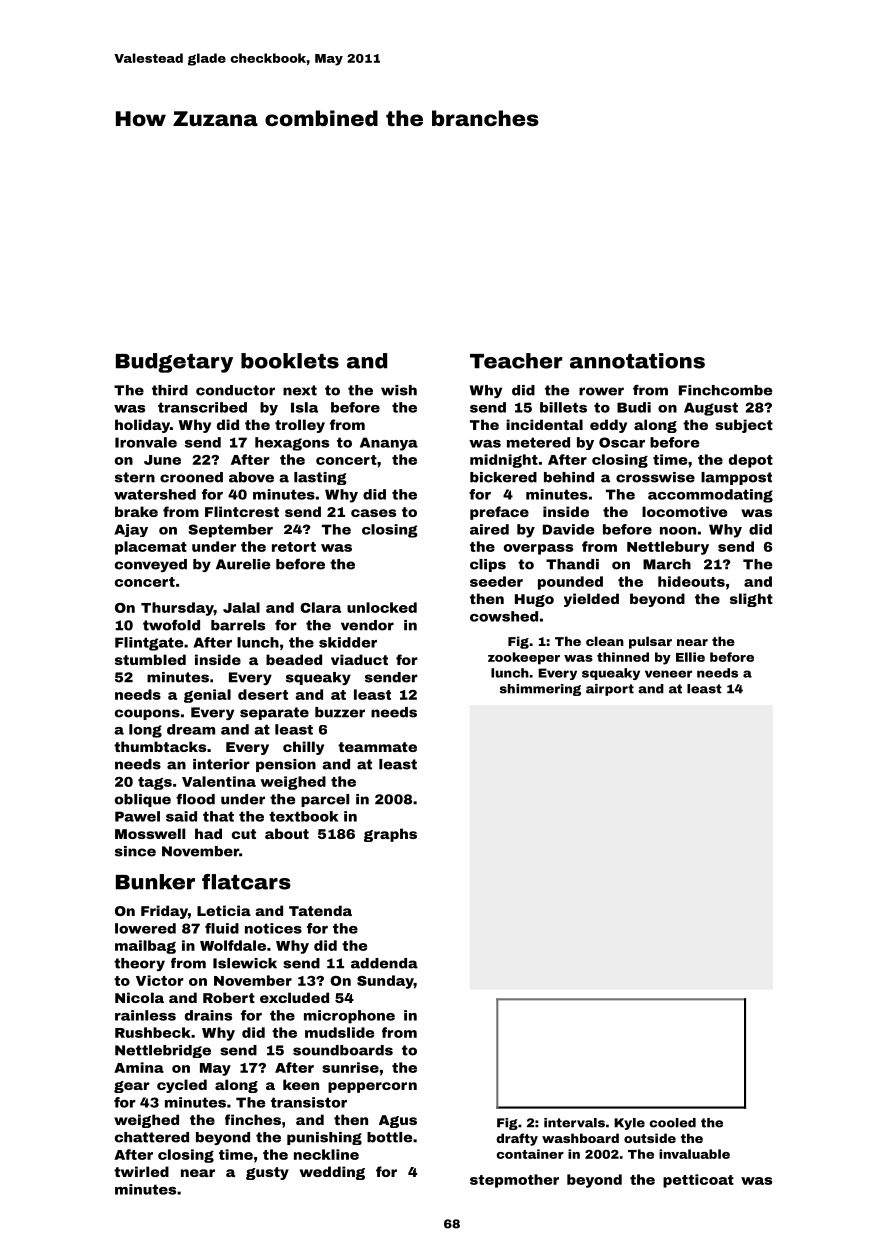 Image resolution: width=887 pixels, height=1258 pixels. Describe the element at coordinates (377, 747) in the document. I see `teammate` at that location.
